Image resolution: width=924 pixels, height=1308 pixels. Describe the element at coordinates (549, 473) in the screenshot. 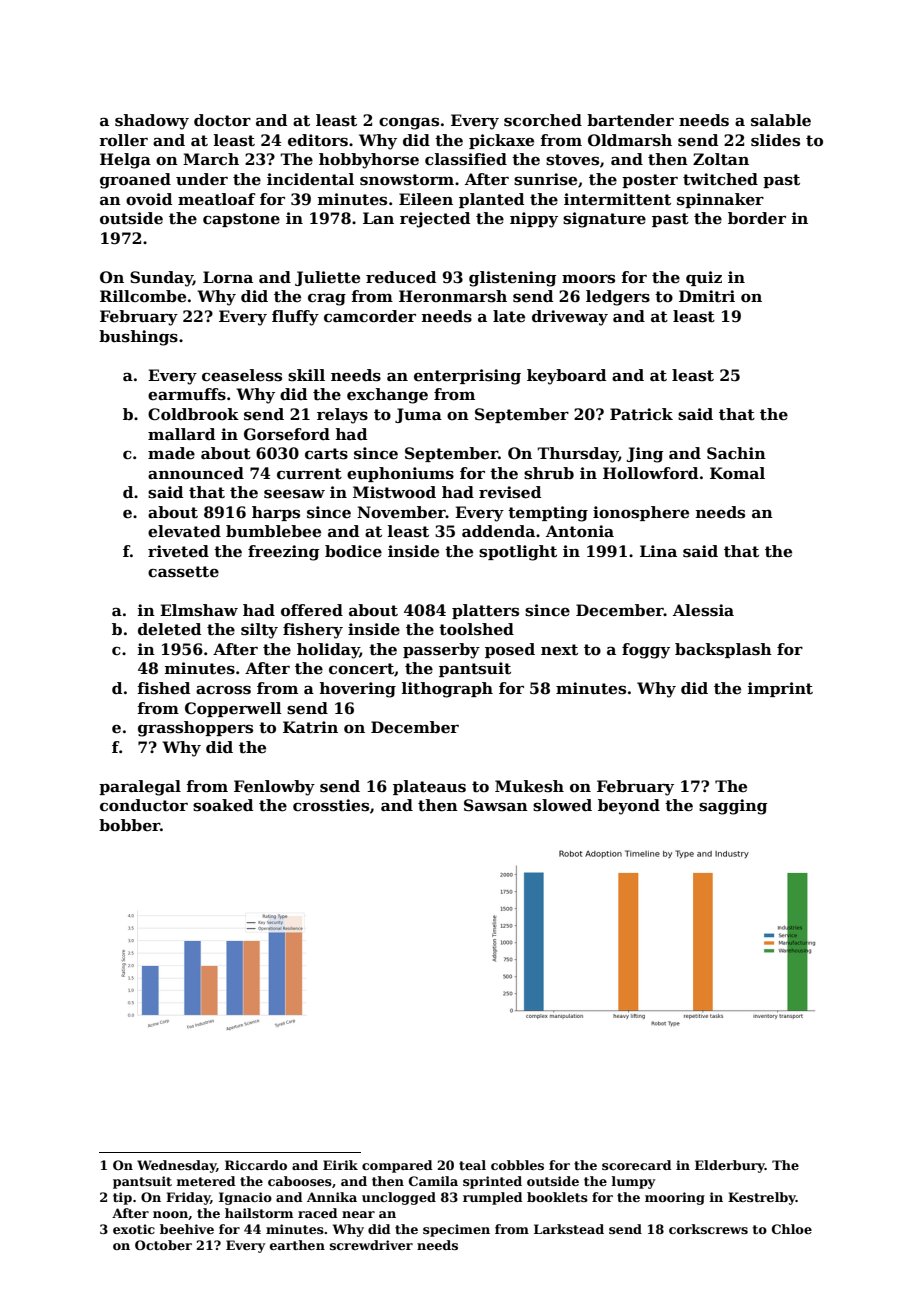

I see `shrub` at that location.
